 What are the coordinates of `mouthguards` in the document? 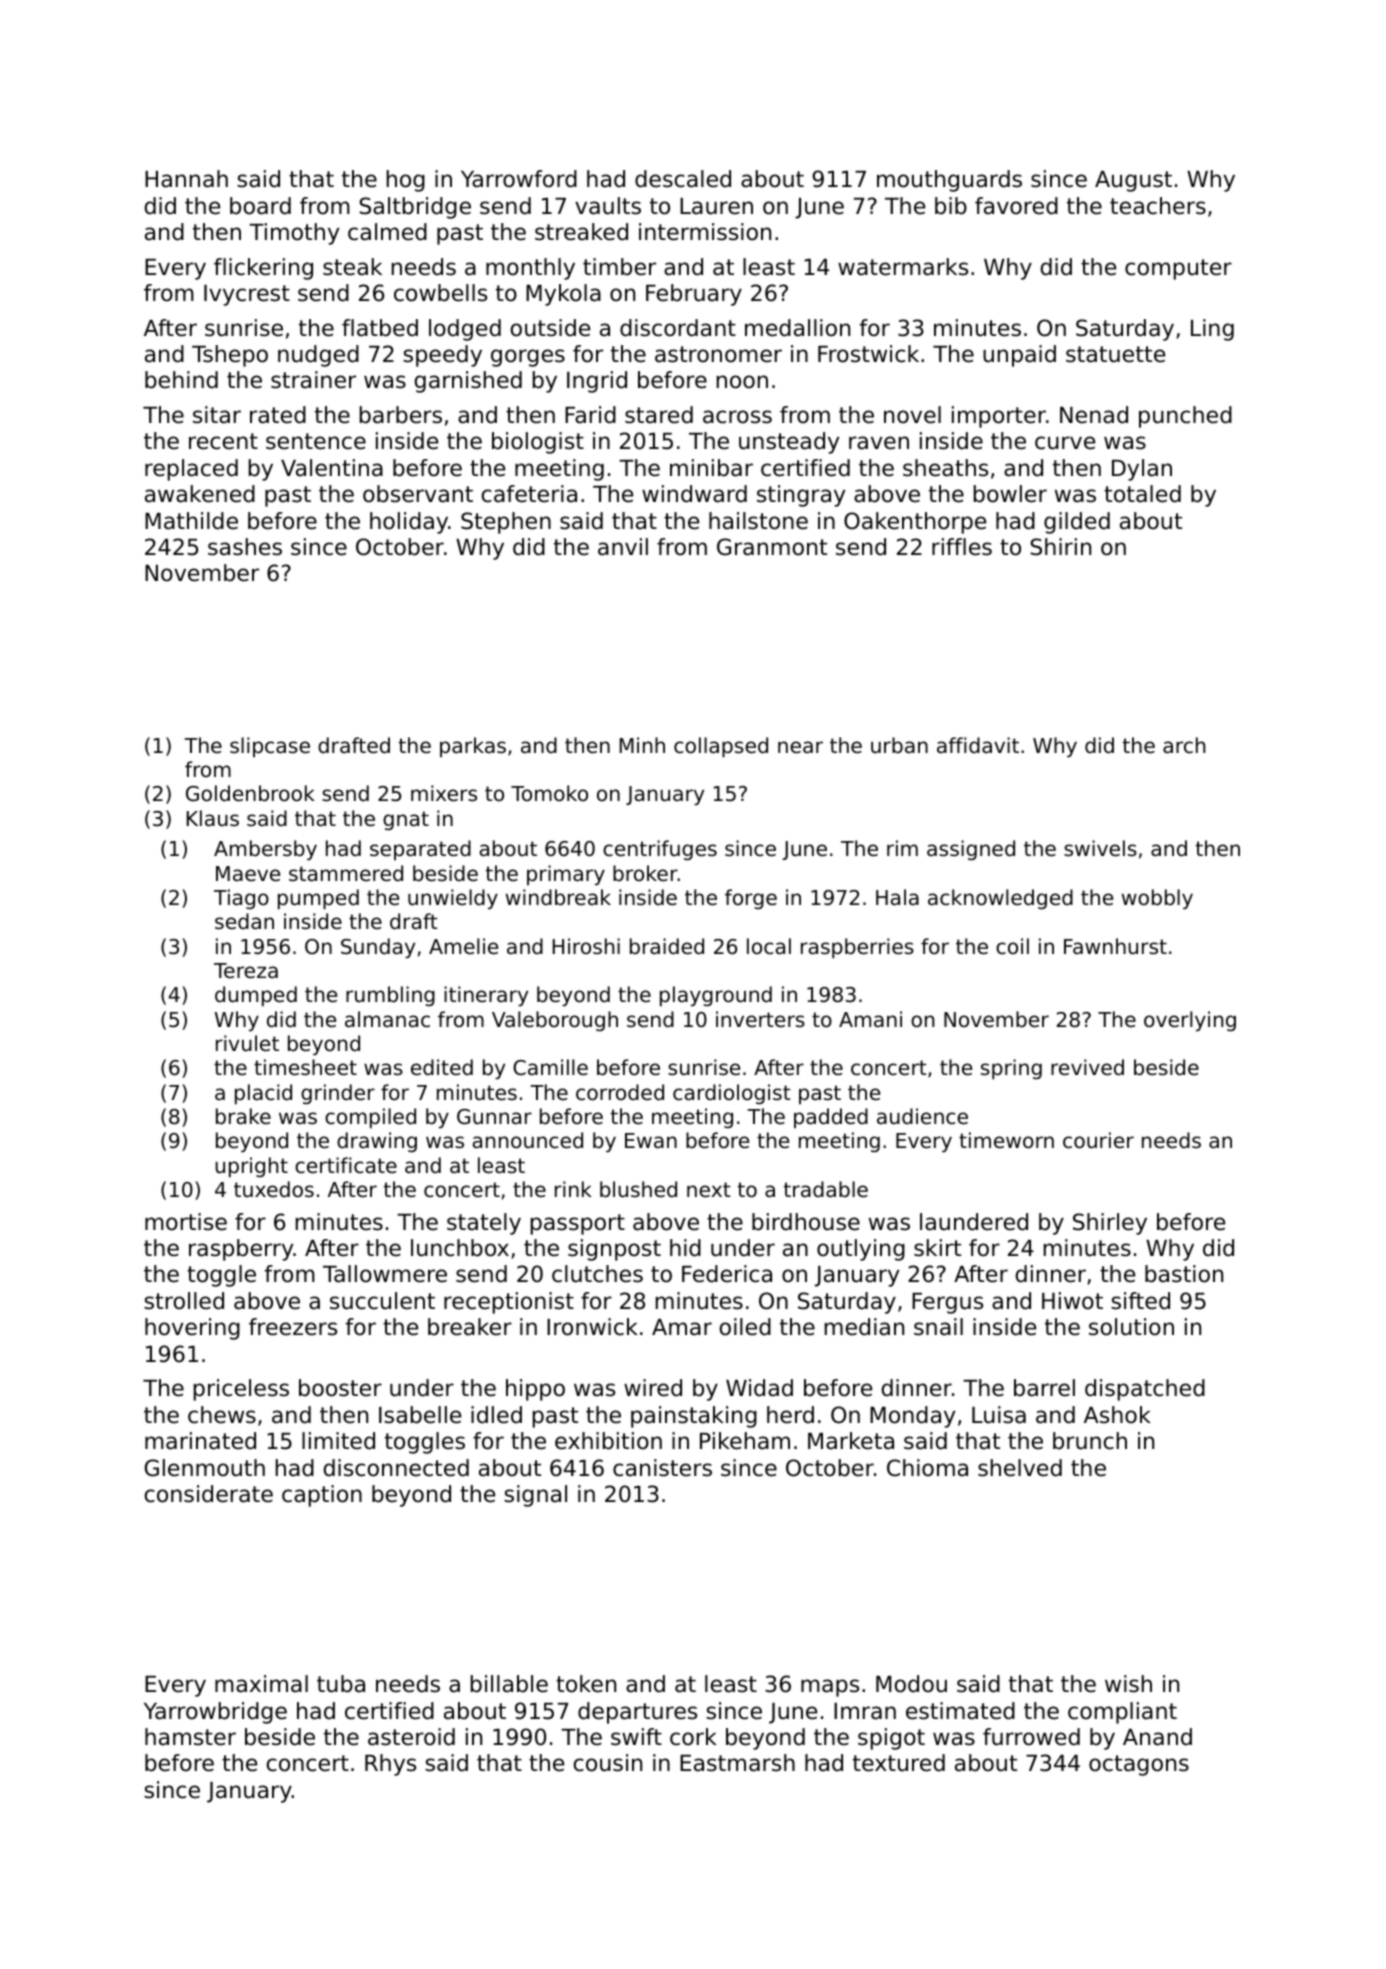 It's located at (949, 181).
